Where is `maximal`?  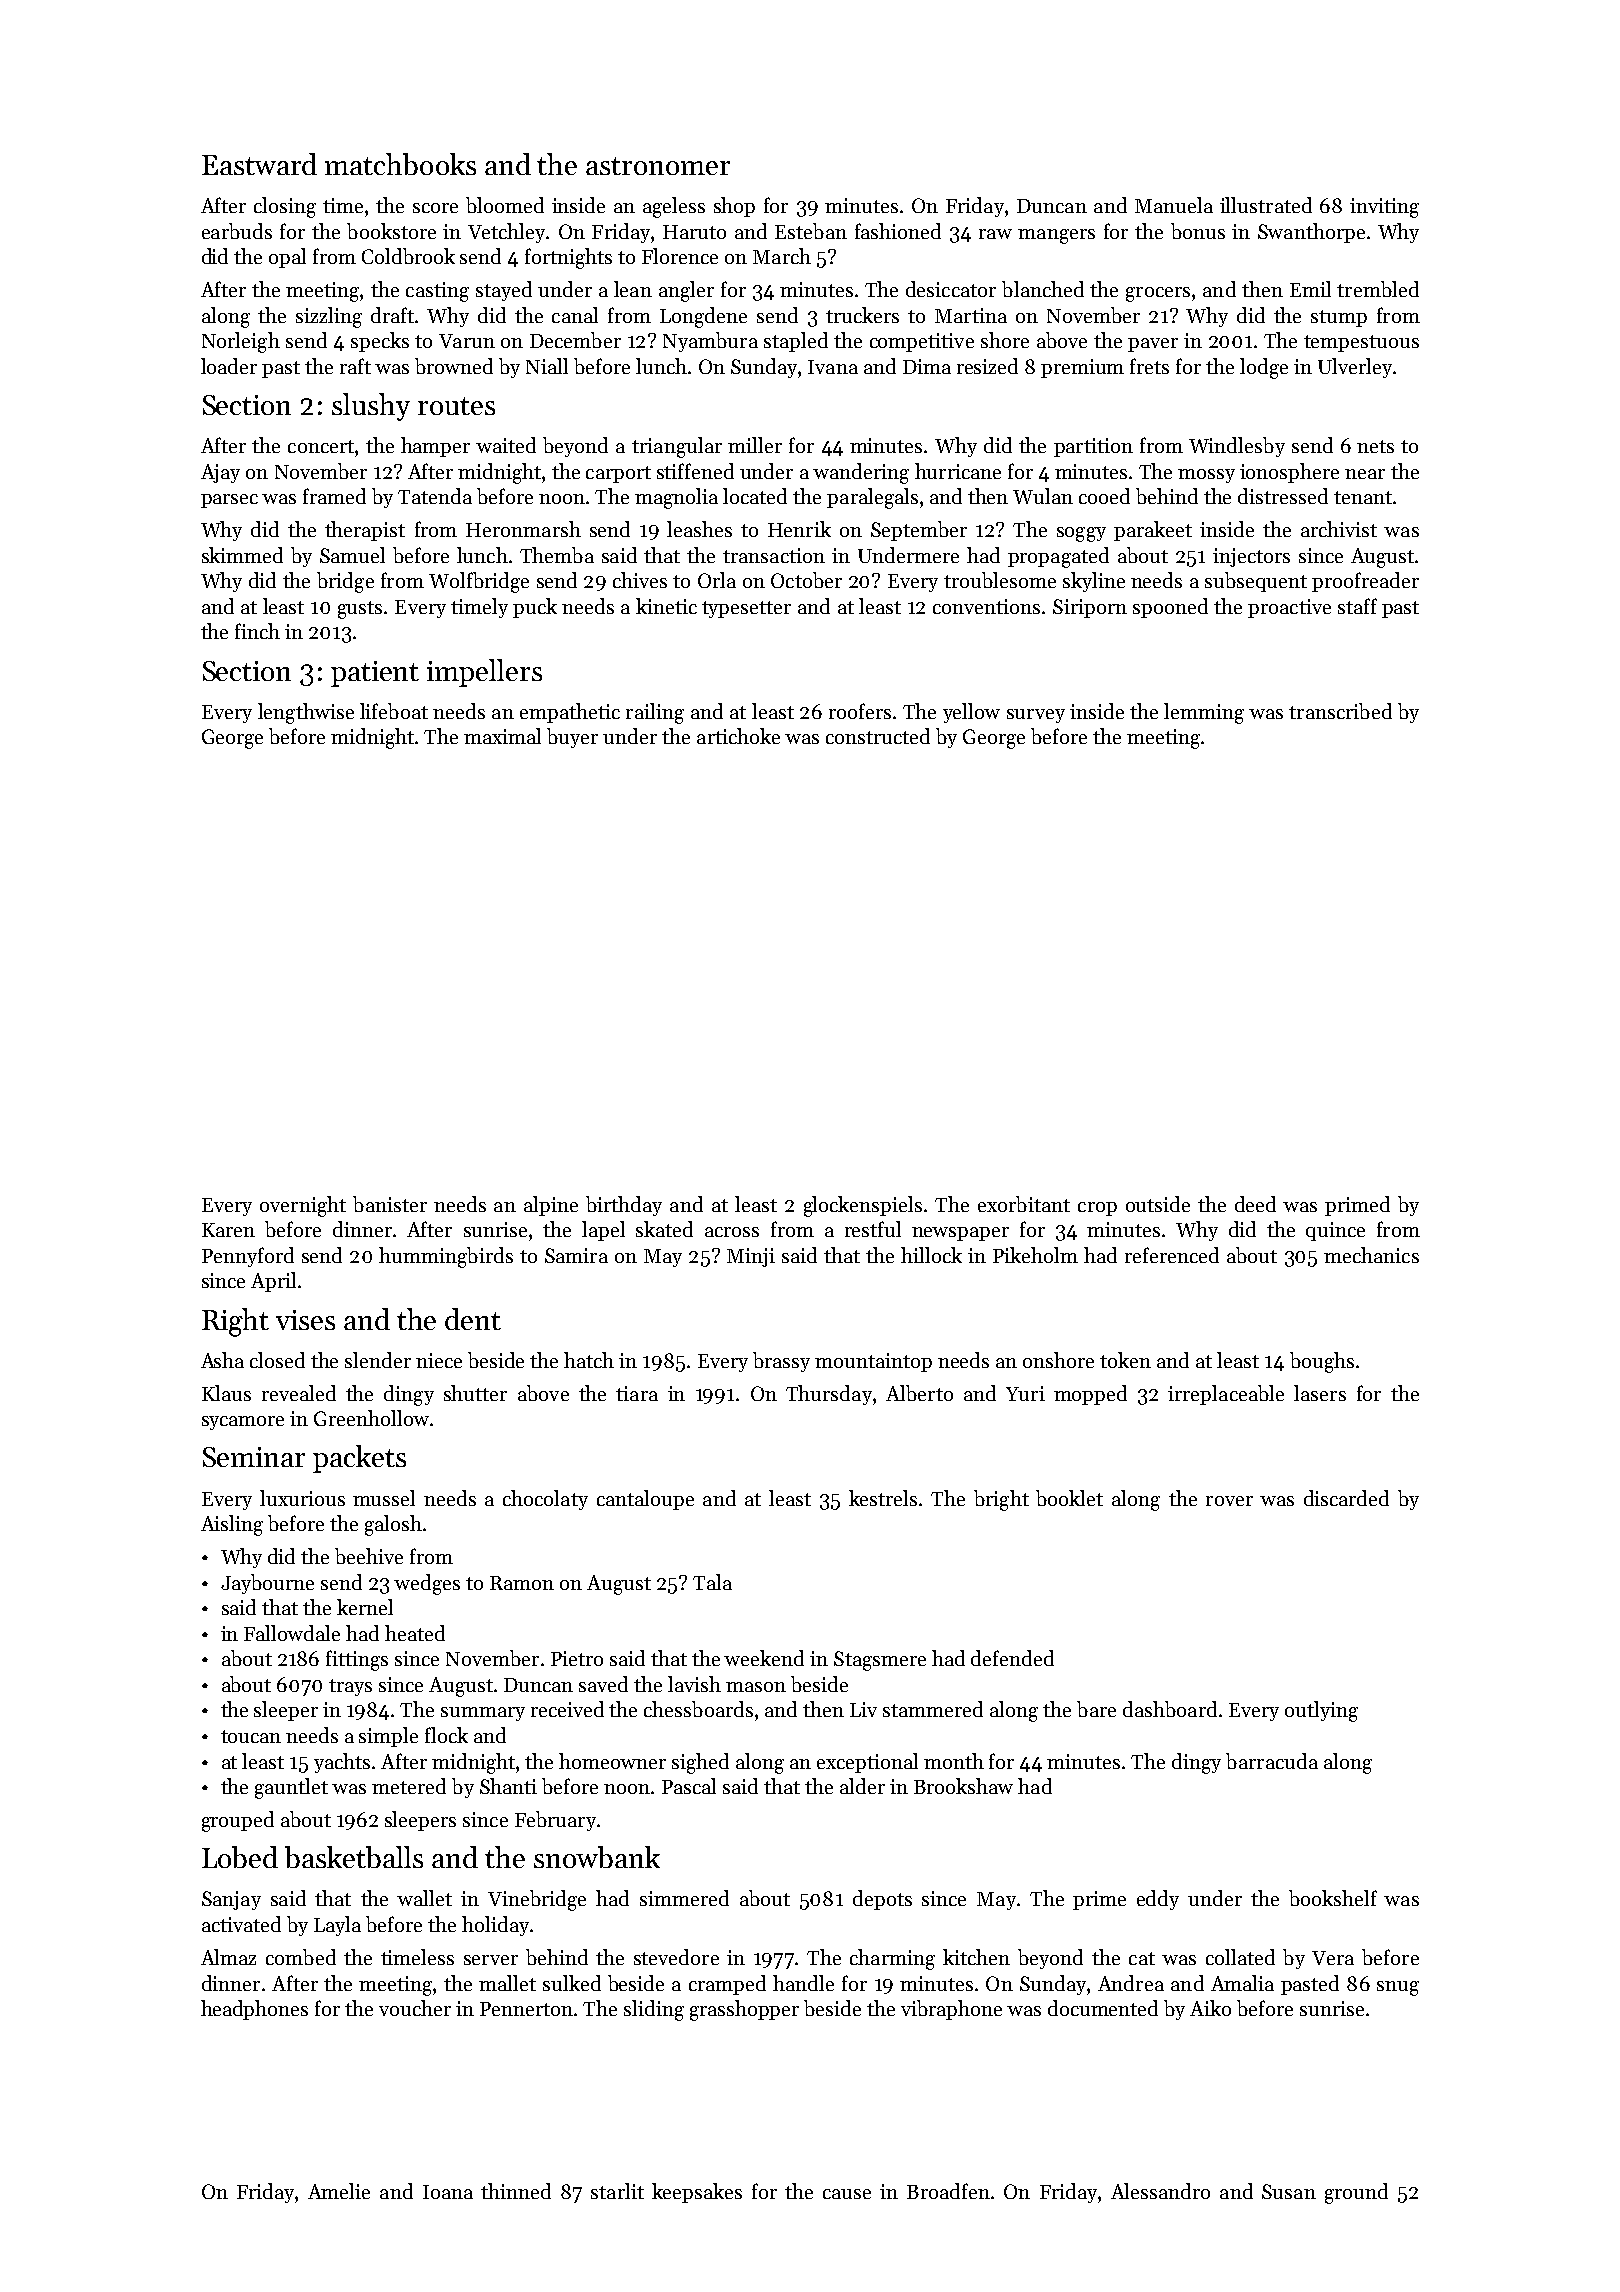 maximal is located at coordinates (502, 736).
